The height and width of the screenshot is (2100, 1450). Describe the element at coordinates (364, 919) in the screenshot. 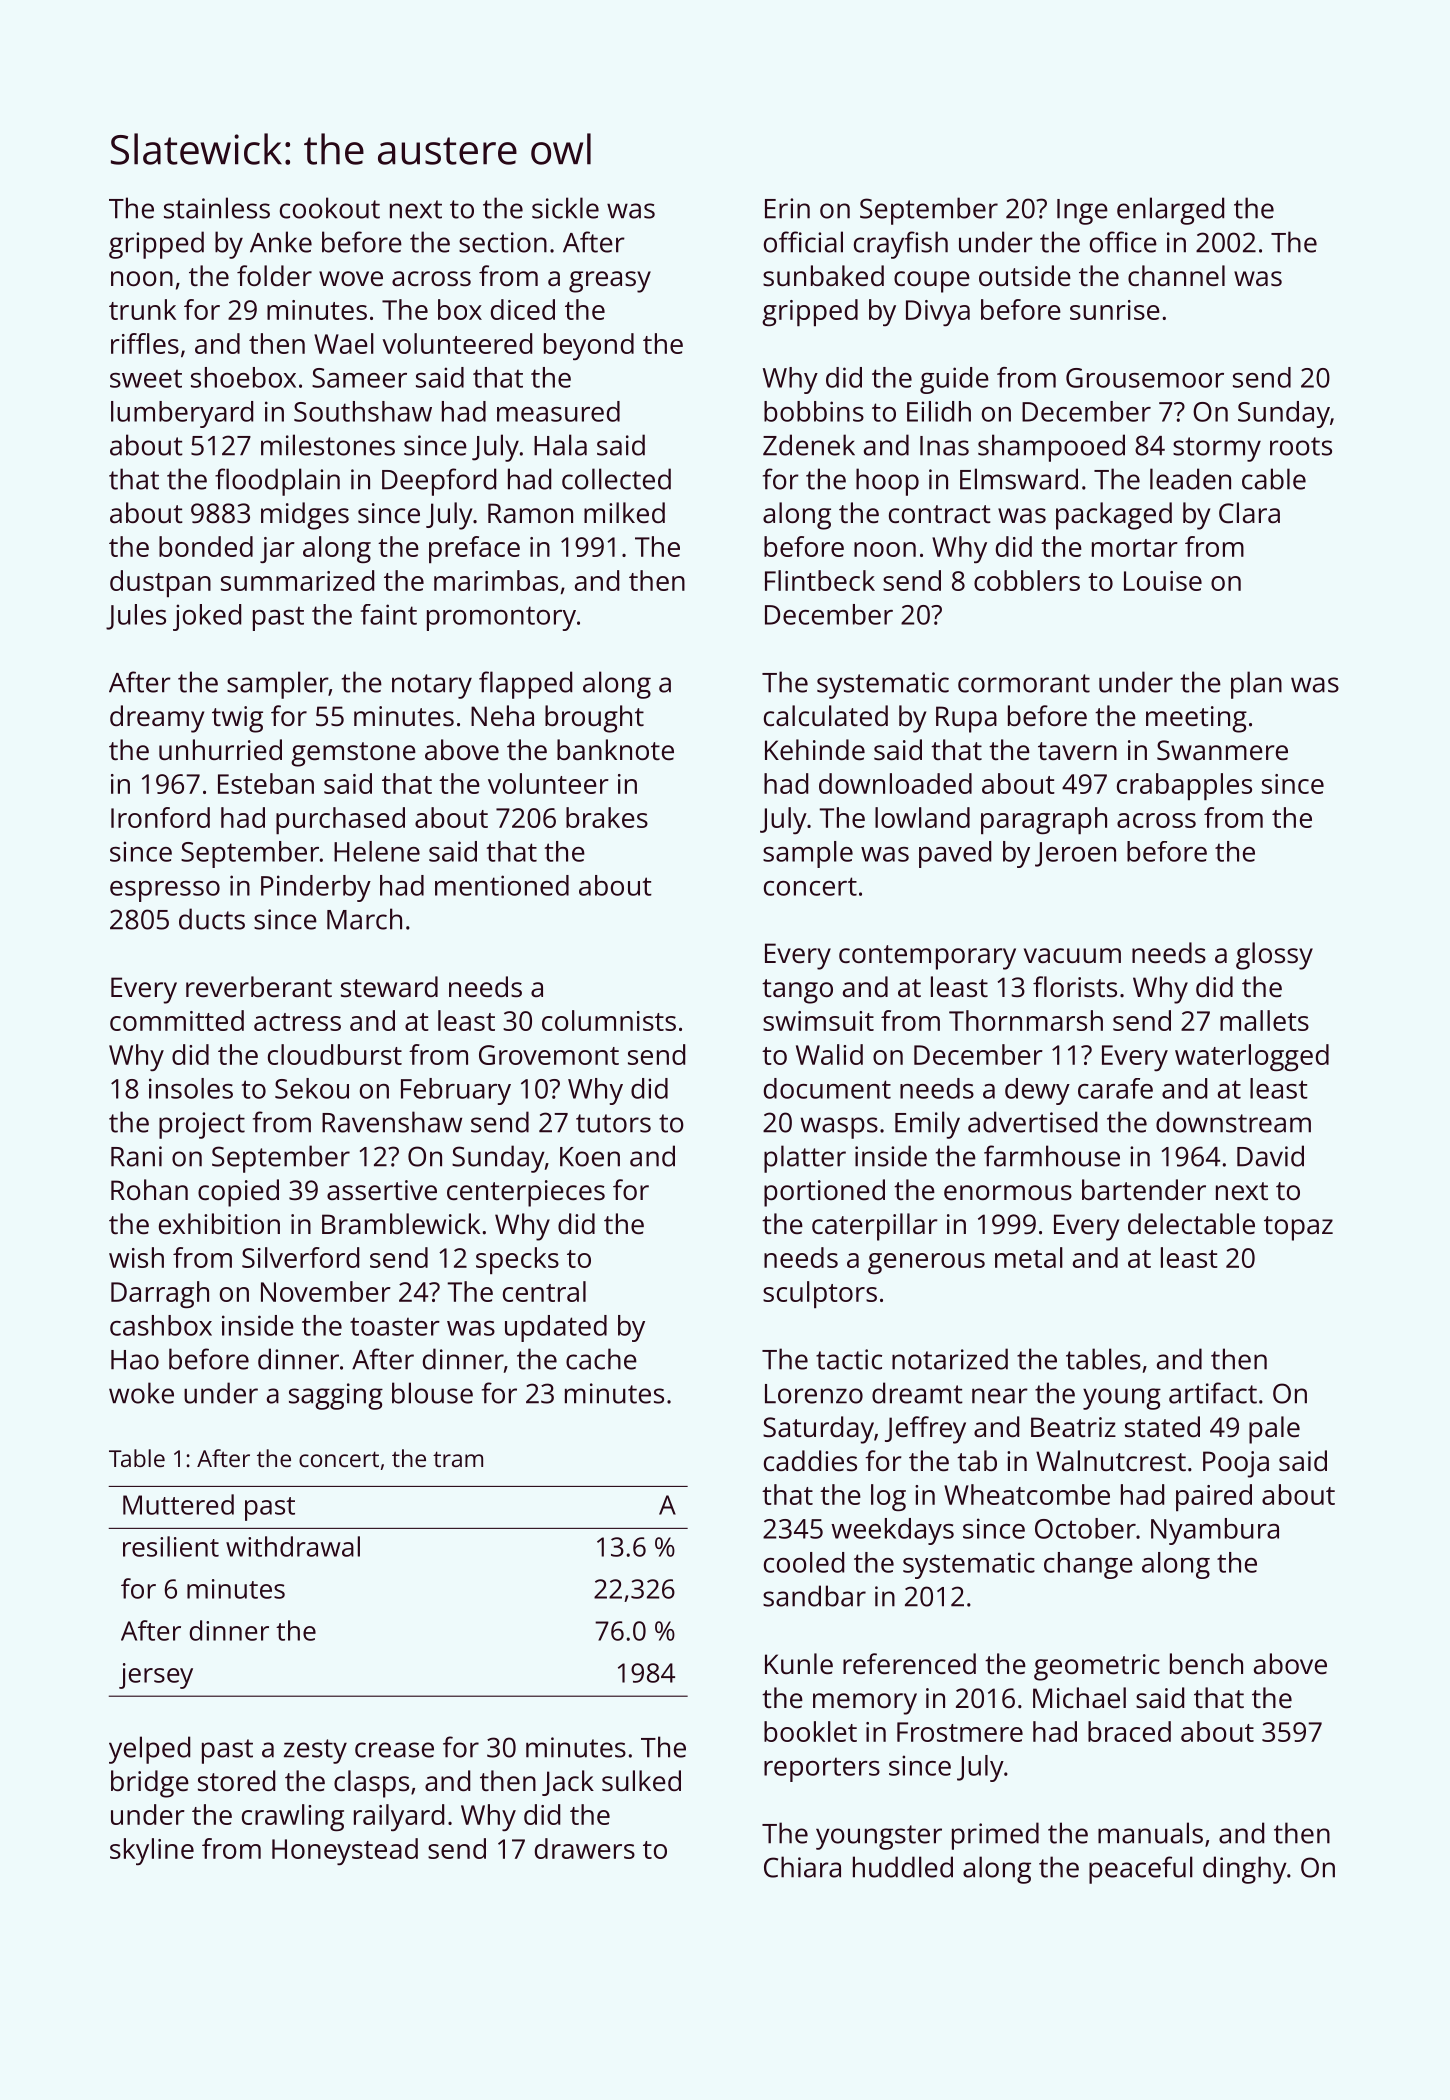

I see `March` at that location.
